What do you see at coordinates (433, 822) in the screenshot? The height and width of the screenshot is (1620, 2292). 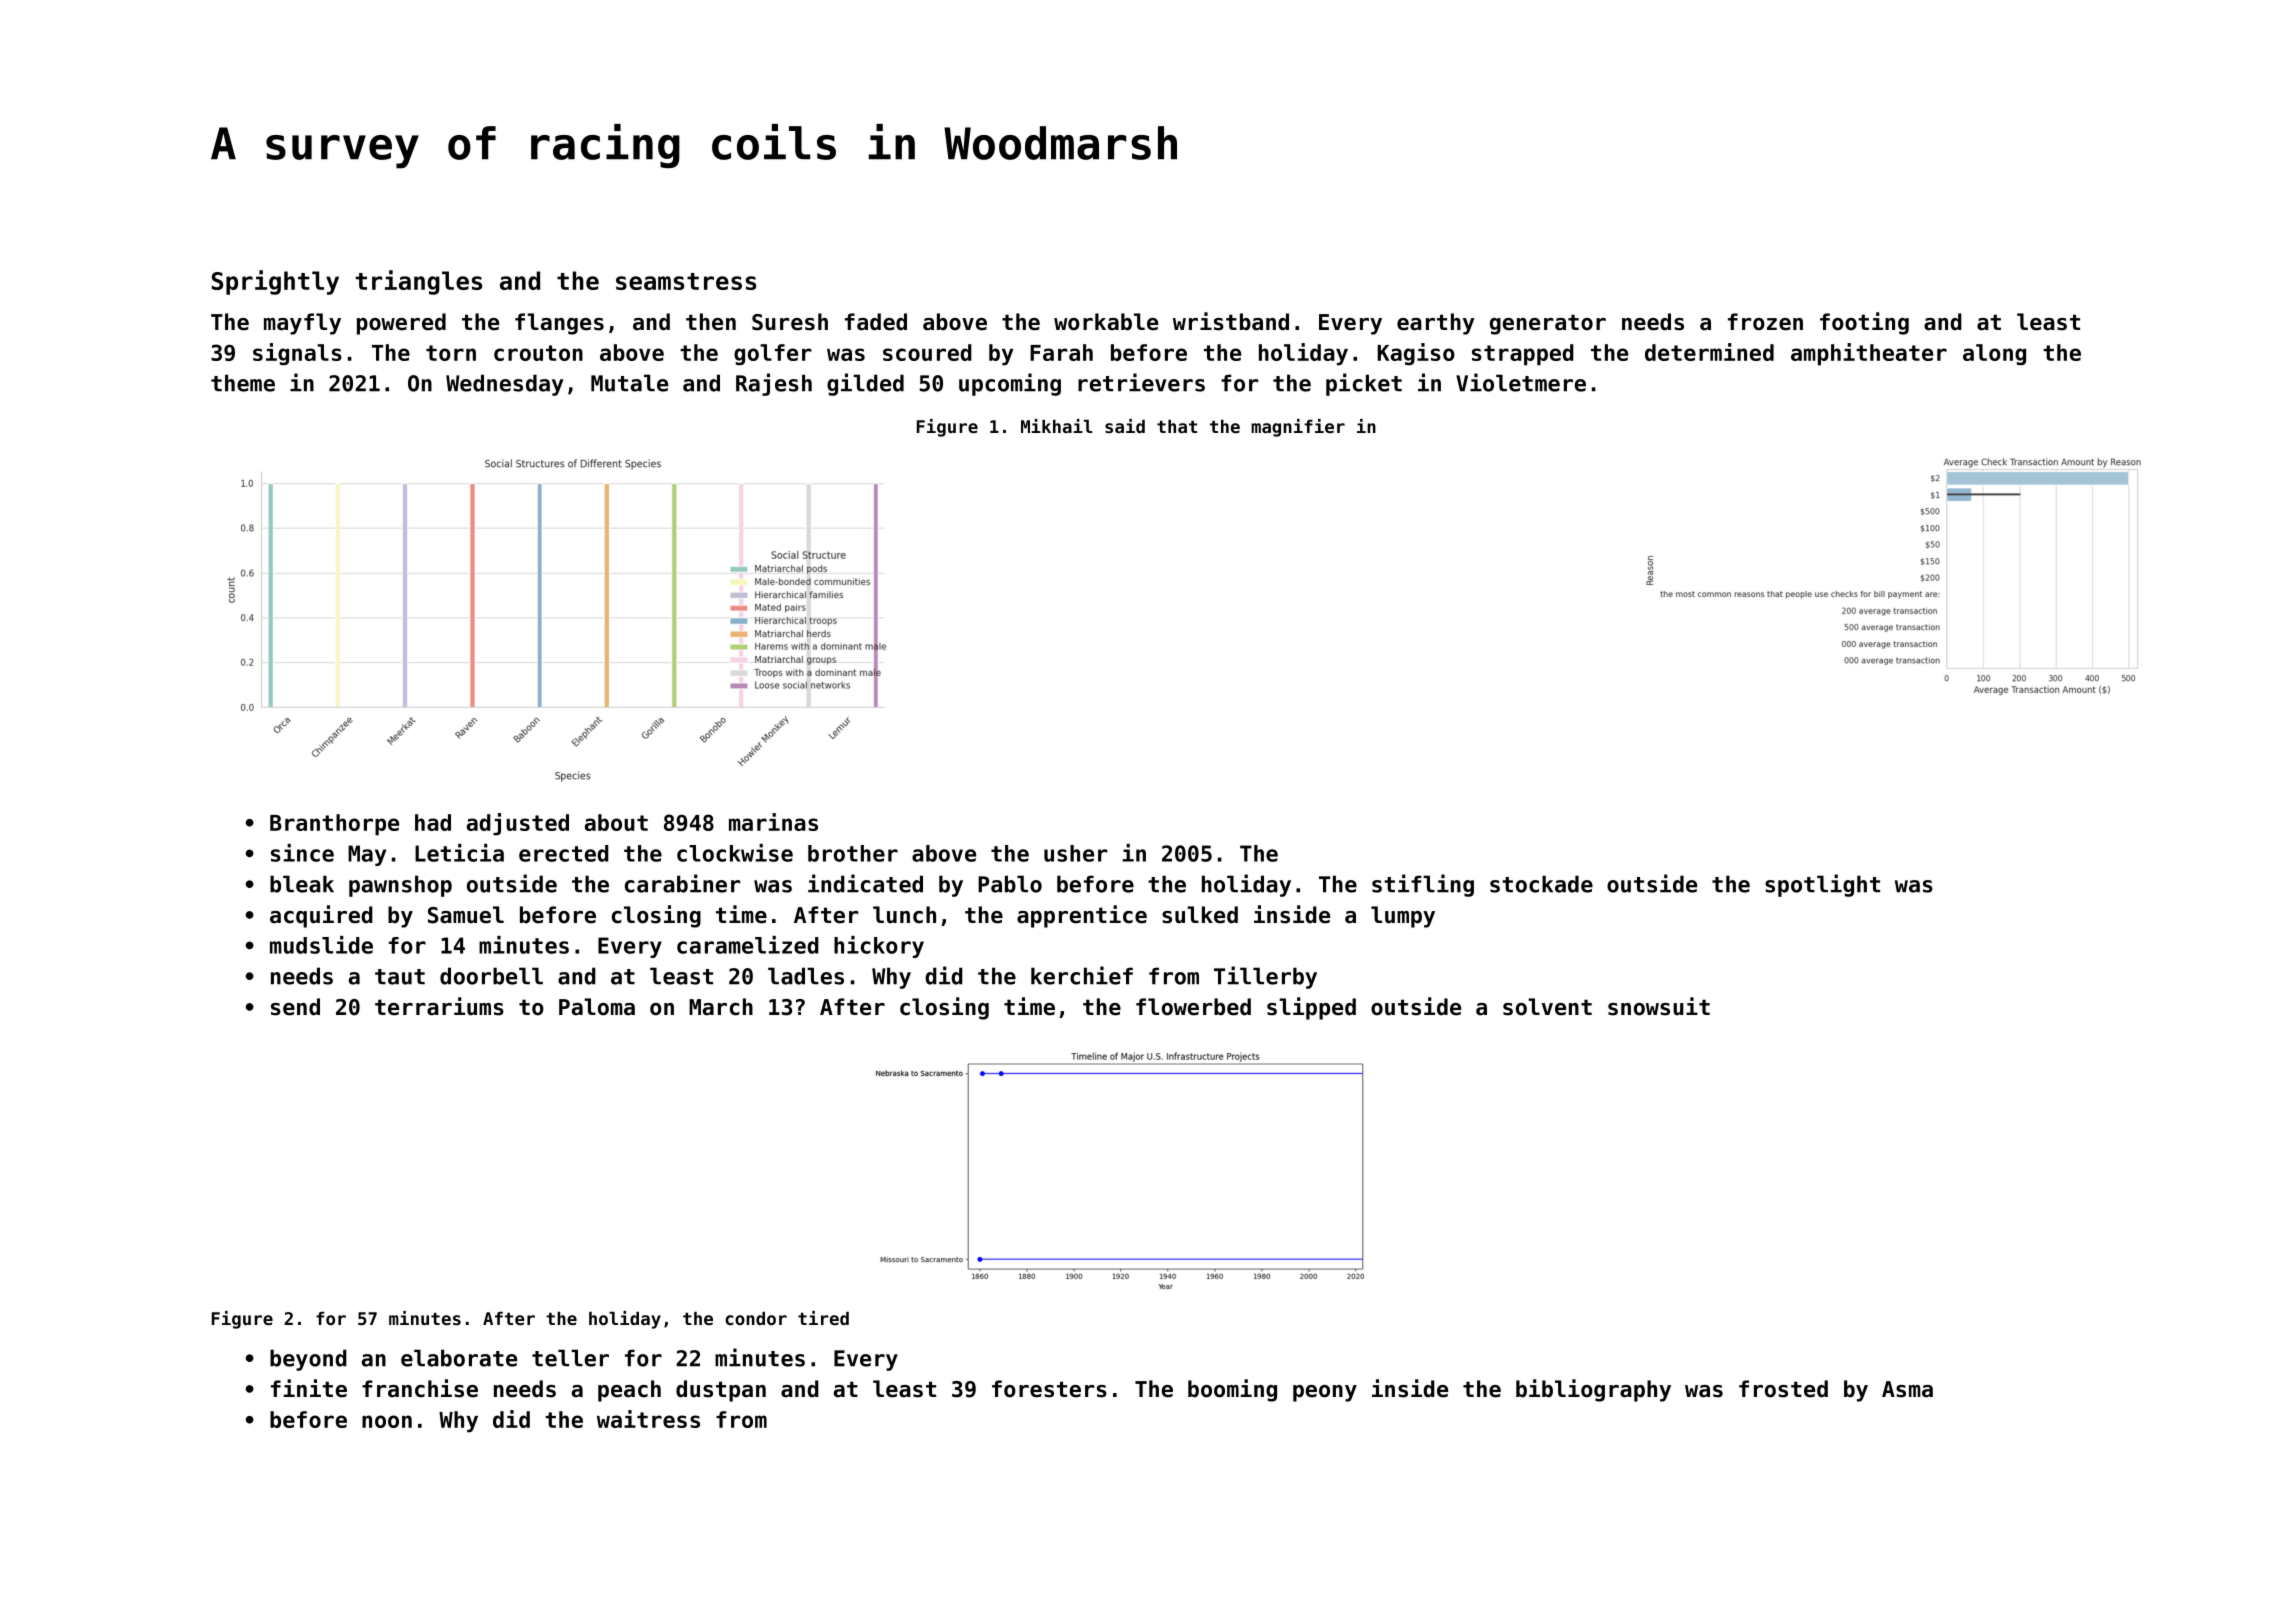 I see `had` at bounding box center [433, 822].
